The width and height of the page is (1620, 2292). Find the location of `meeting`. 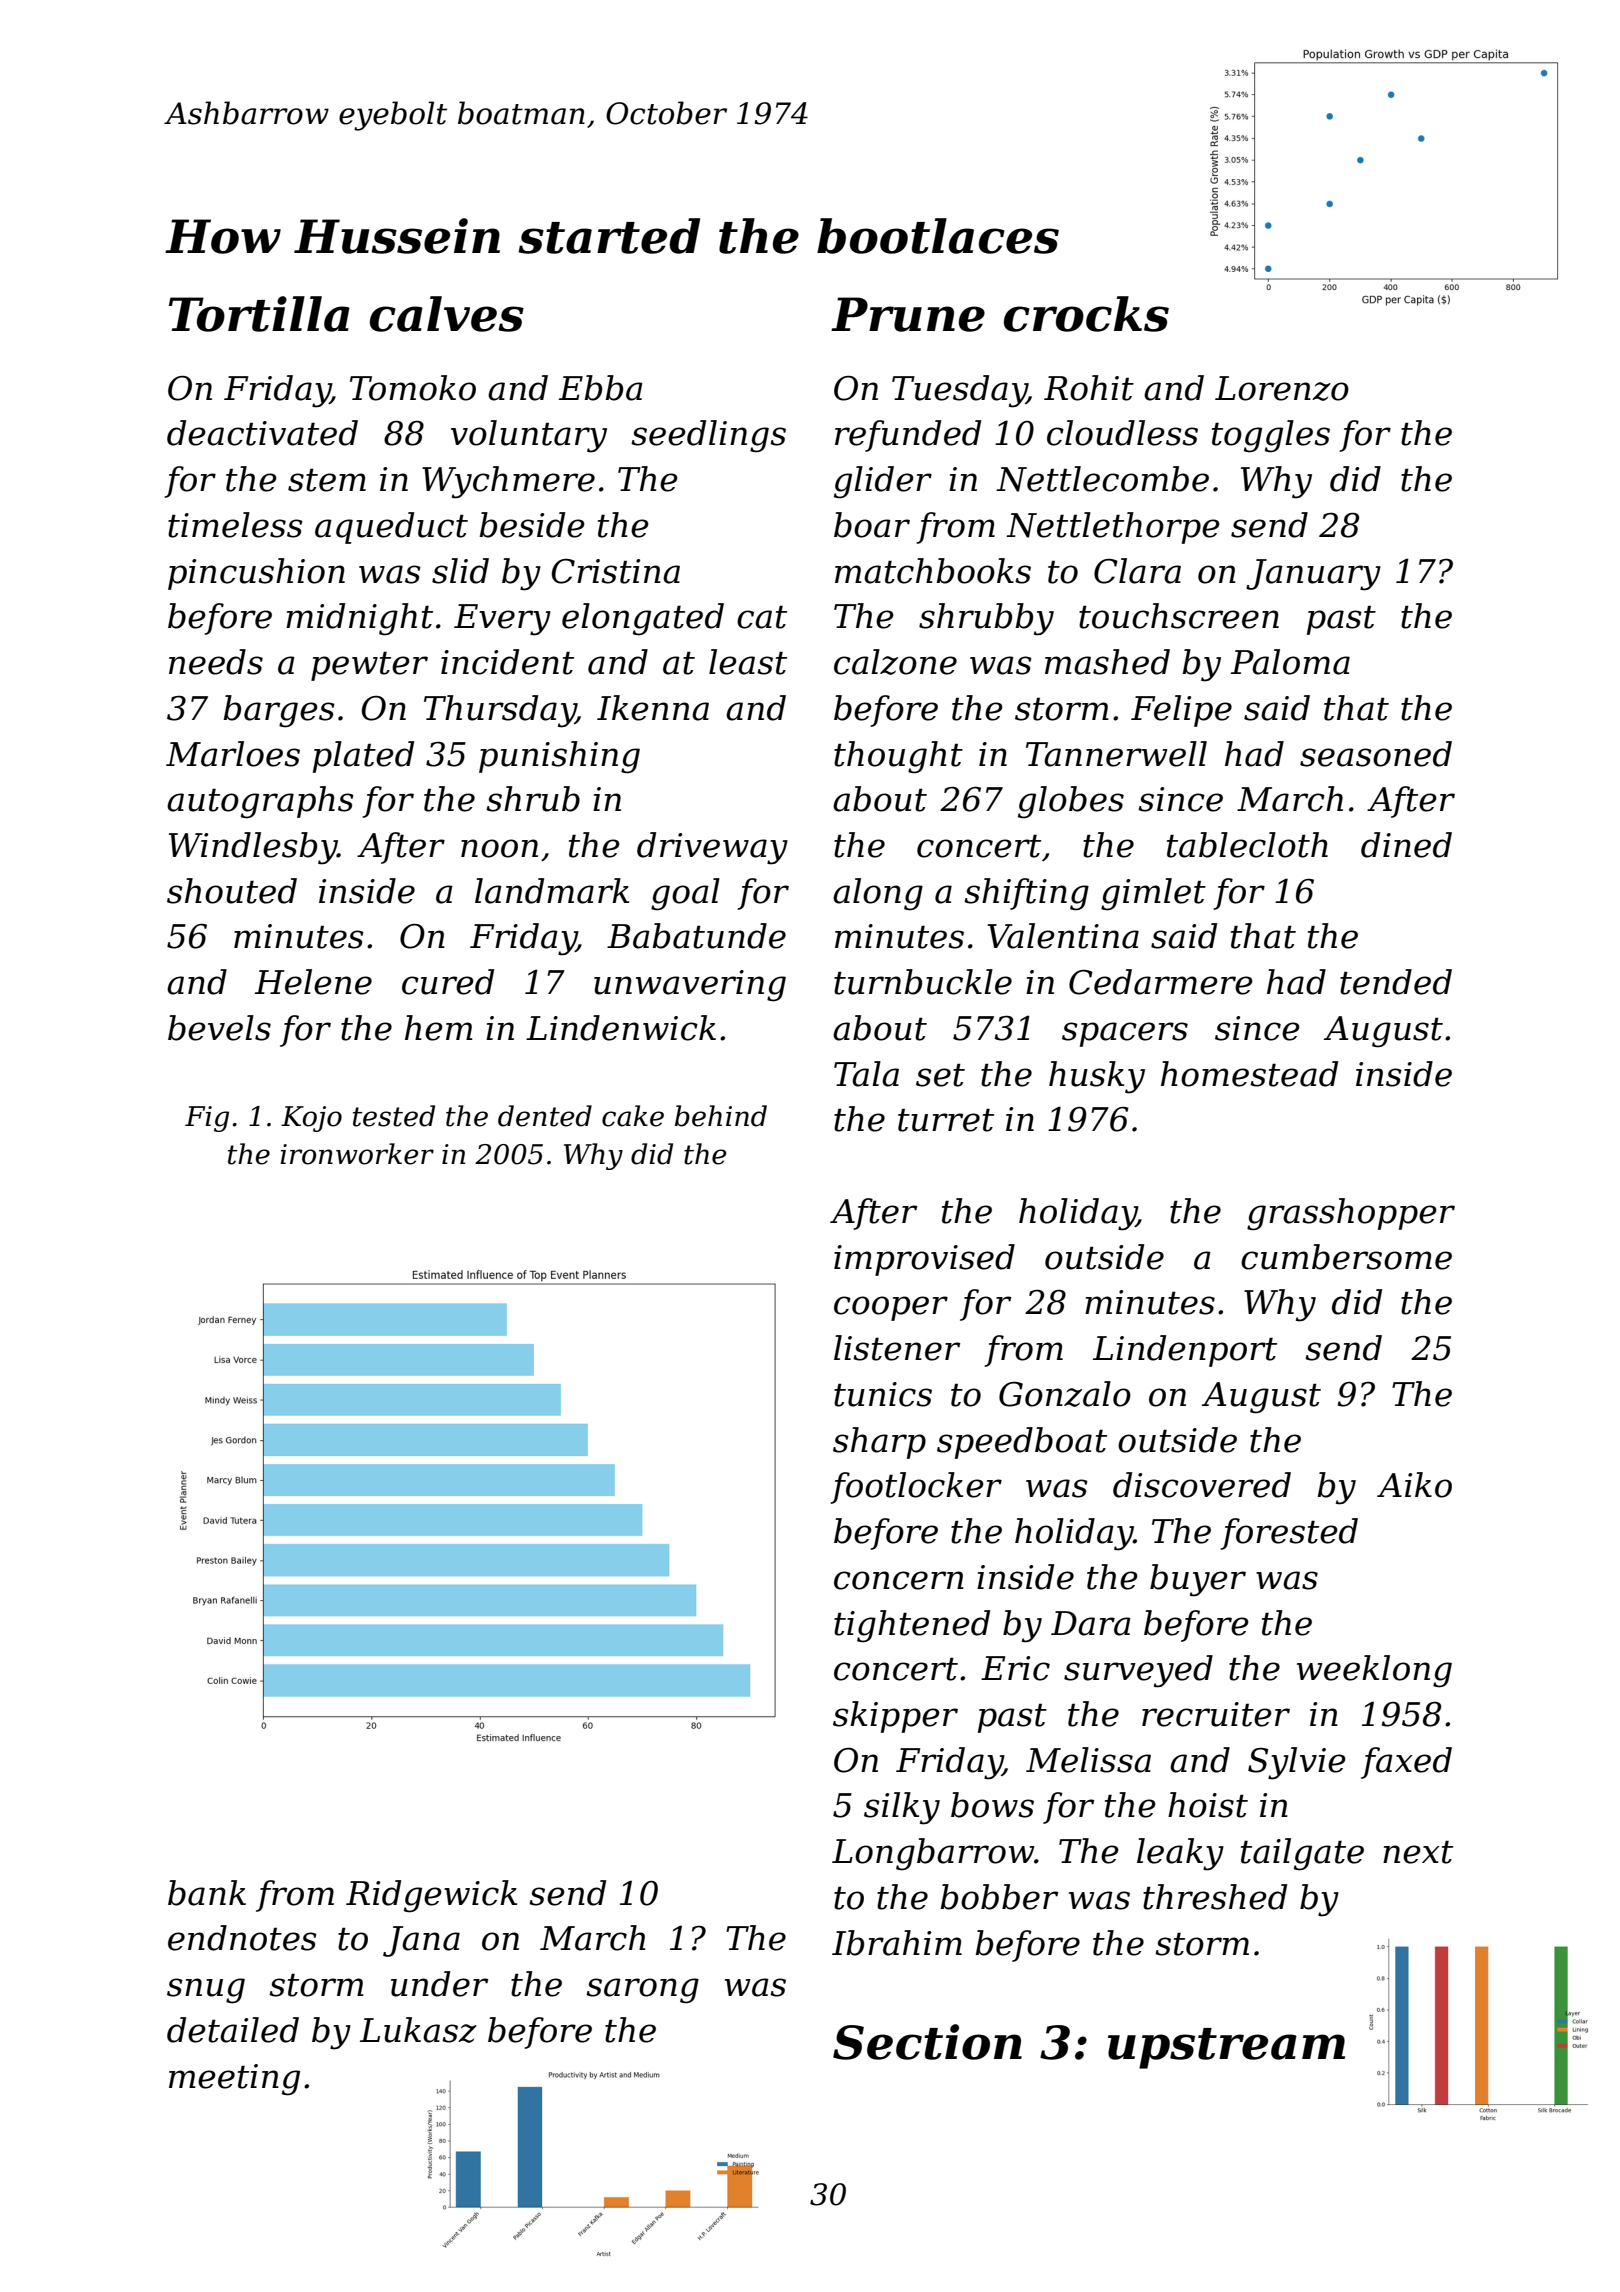

meeting is located at coordinates (234, 2080).
